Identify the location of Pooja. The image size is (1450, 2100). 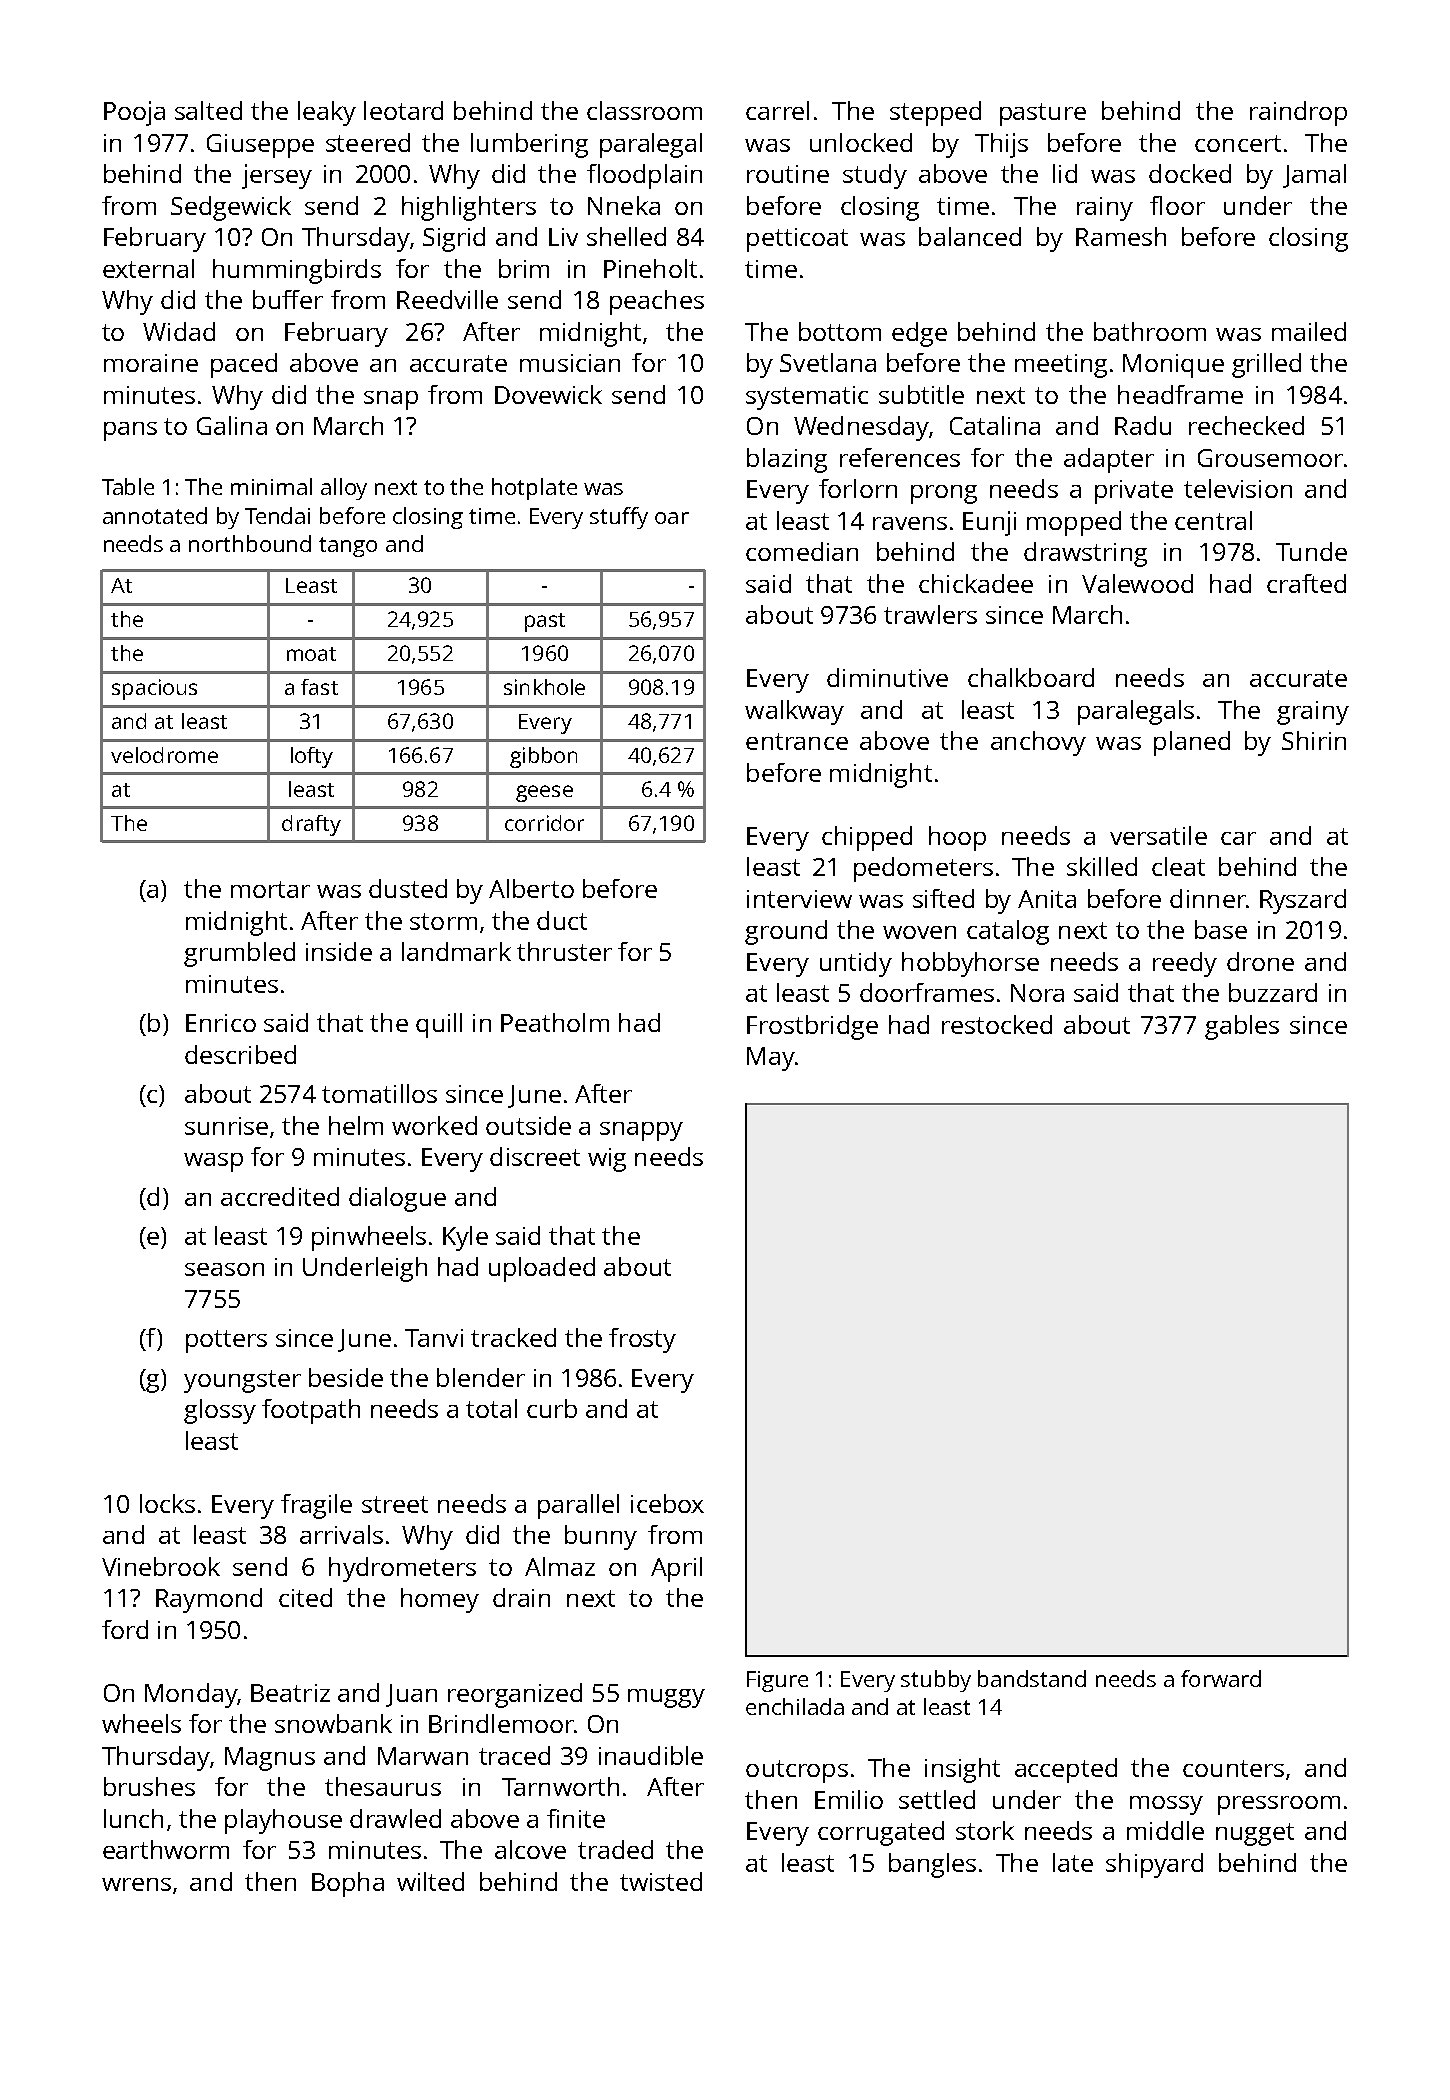
(134, 113).
